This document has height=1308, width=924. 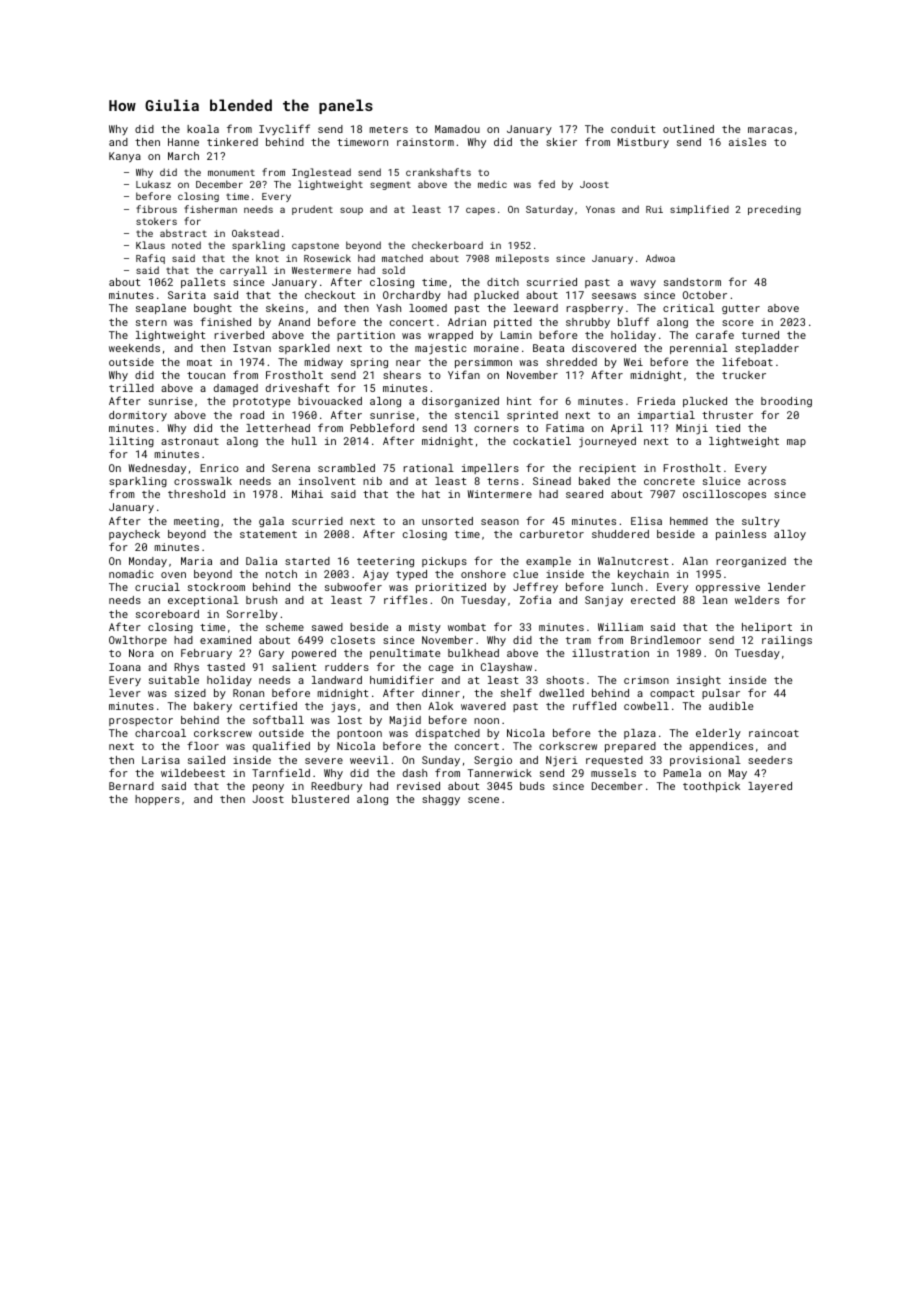 I want to click on koala, so click(x=203, y=129).
